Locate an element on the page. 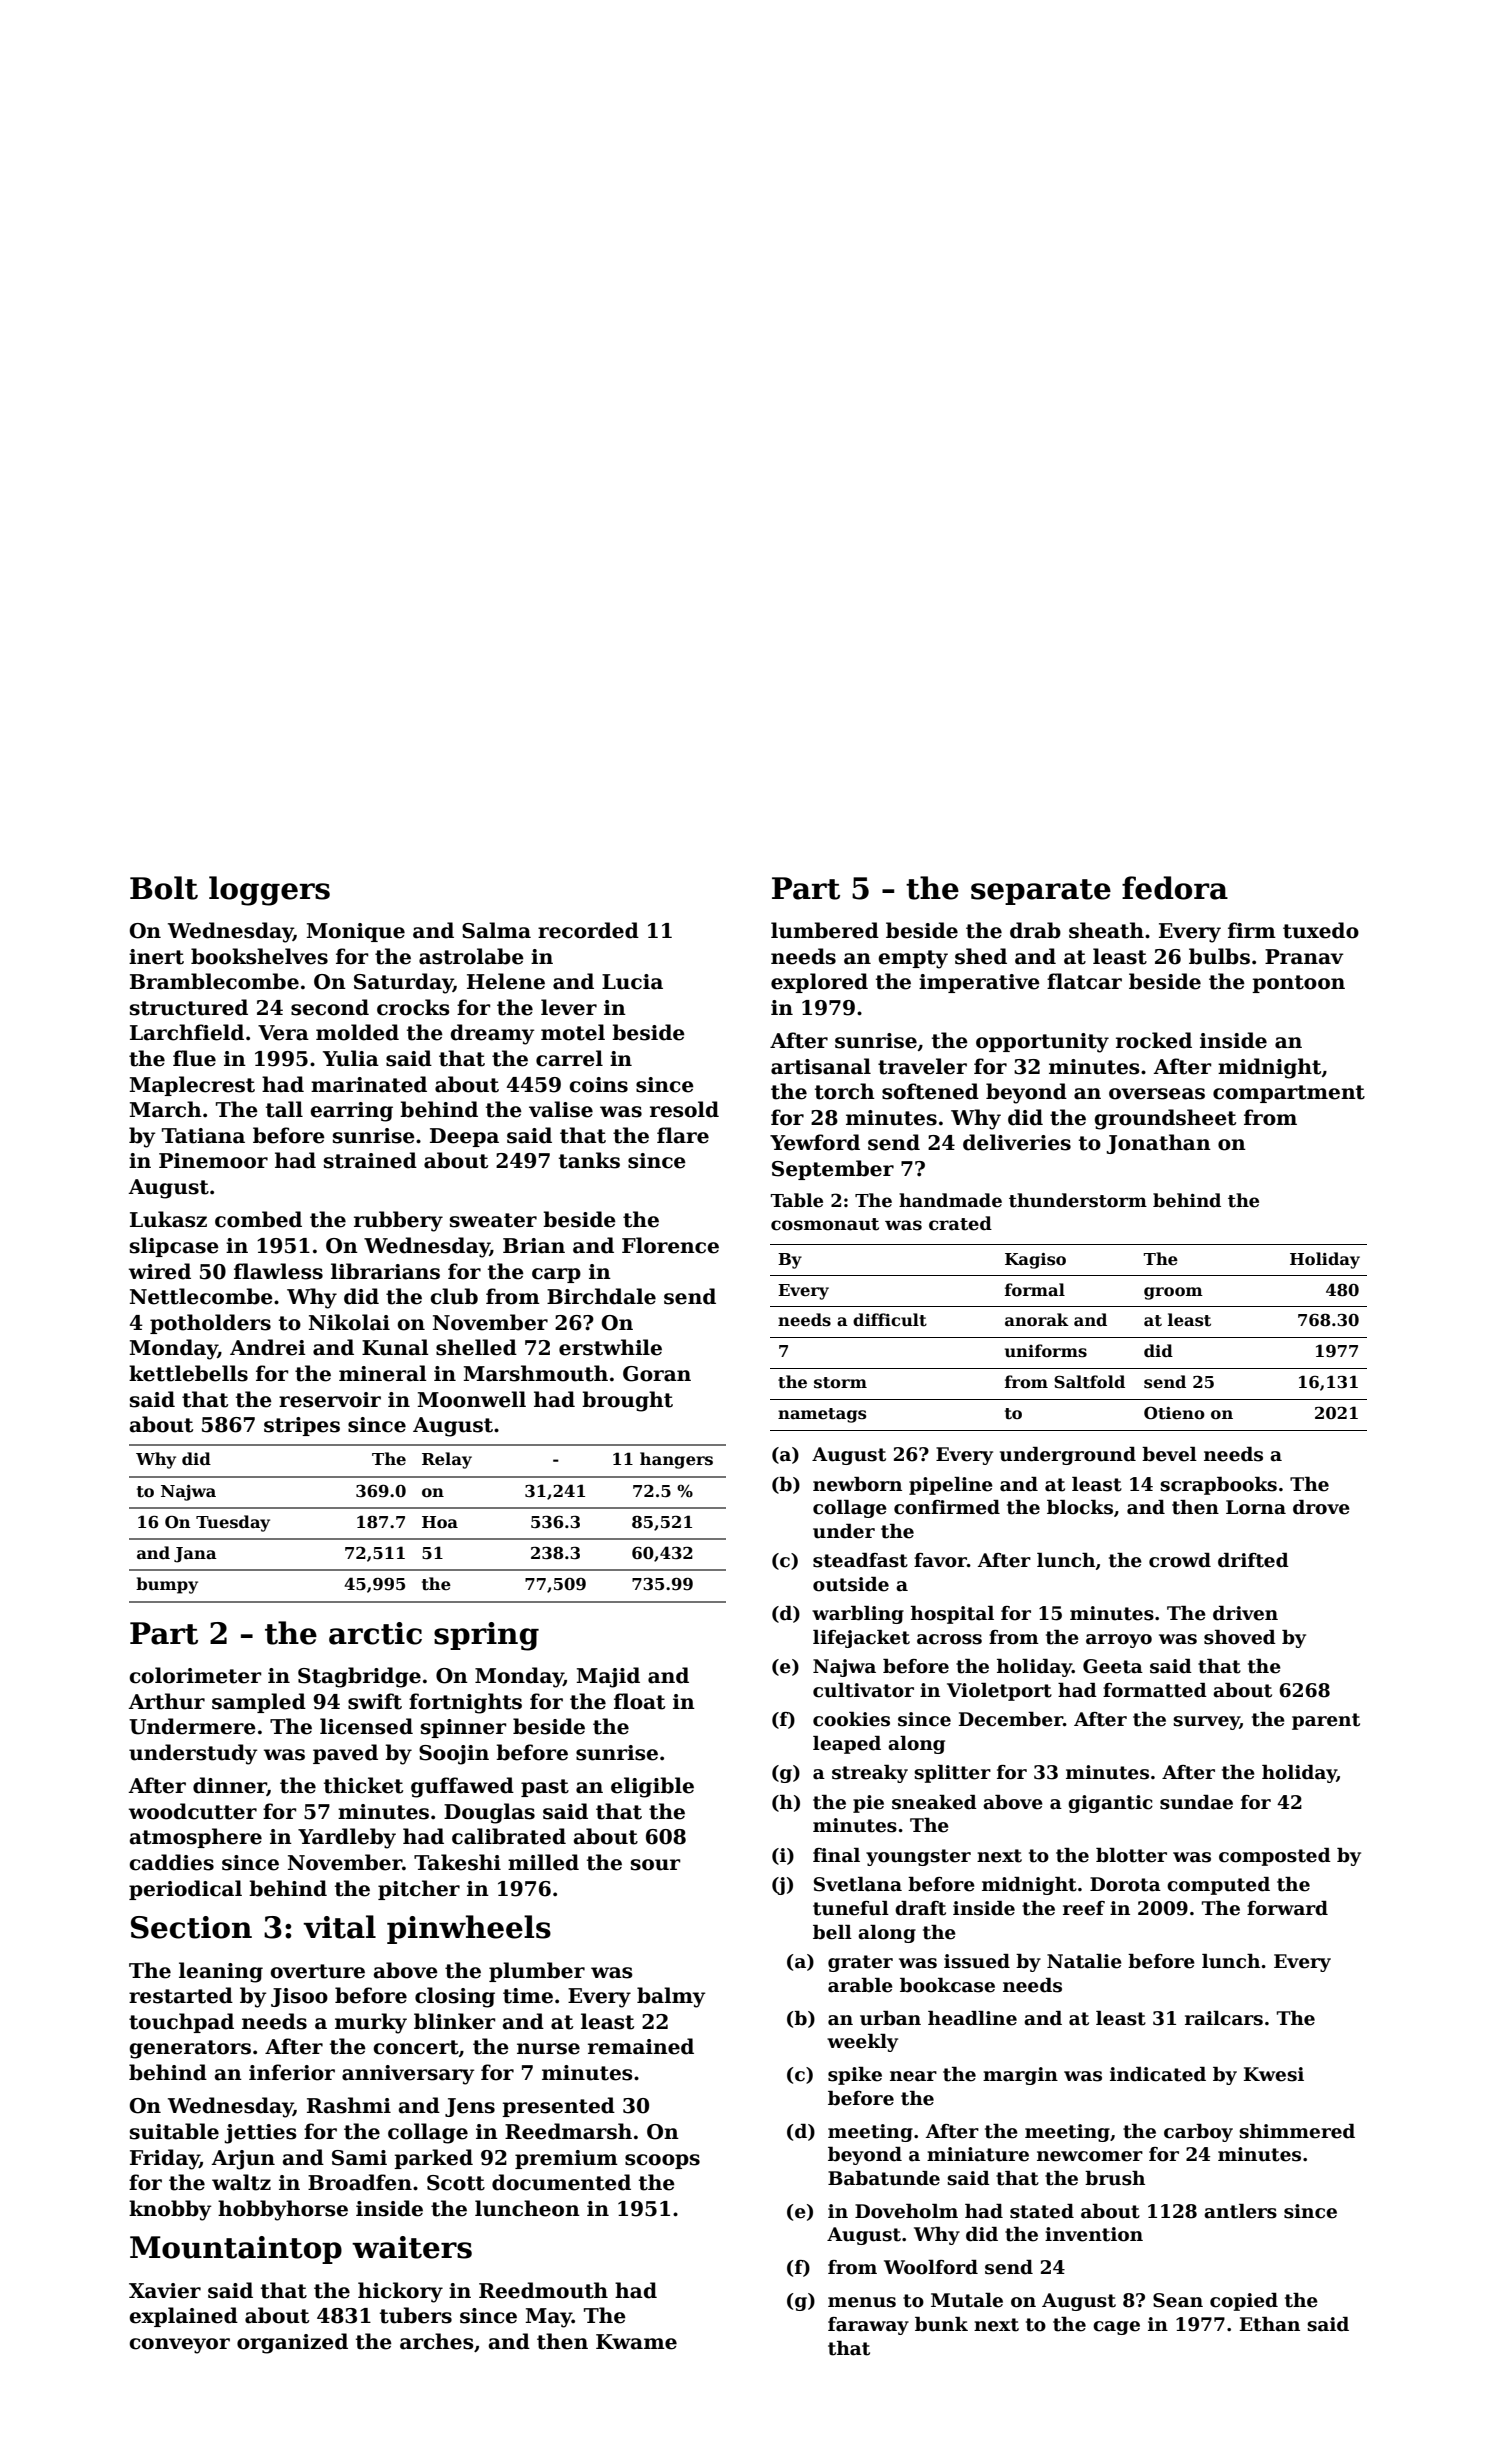  artisanal is located at coordinates (821, 1066).
